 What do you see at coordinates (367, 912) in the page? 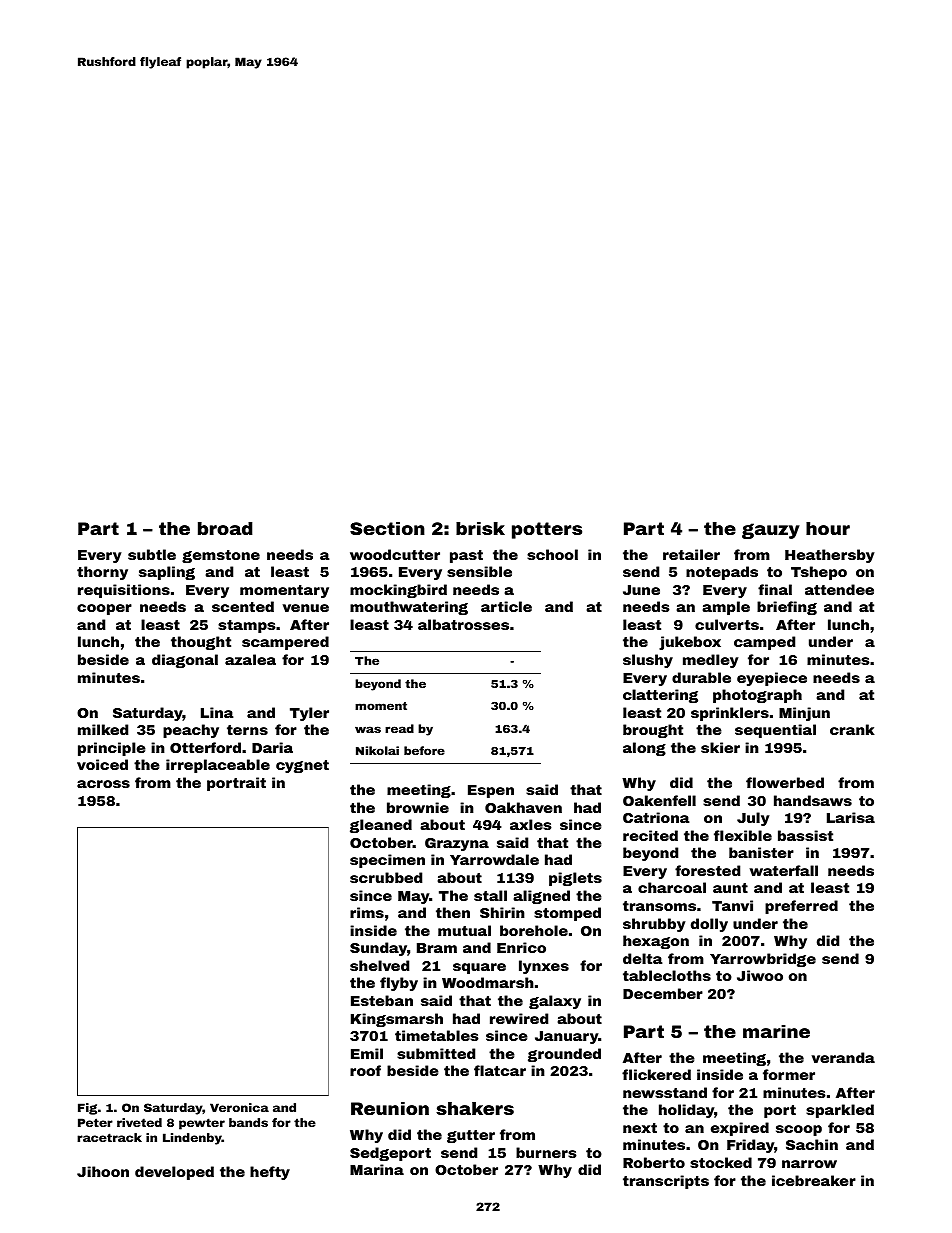
I see `rims` at bounding box center [367, 912].
